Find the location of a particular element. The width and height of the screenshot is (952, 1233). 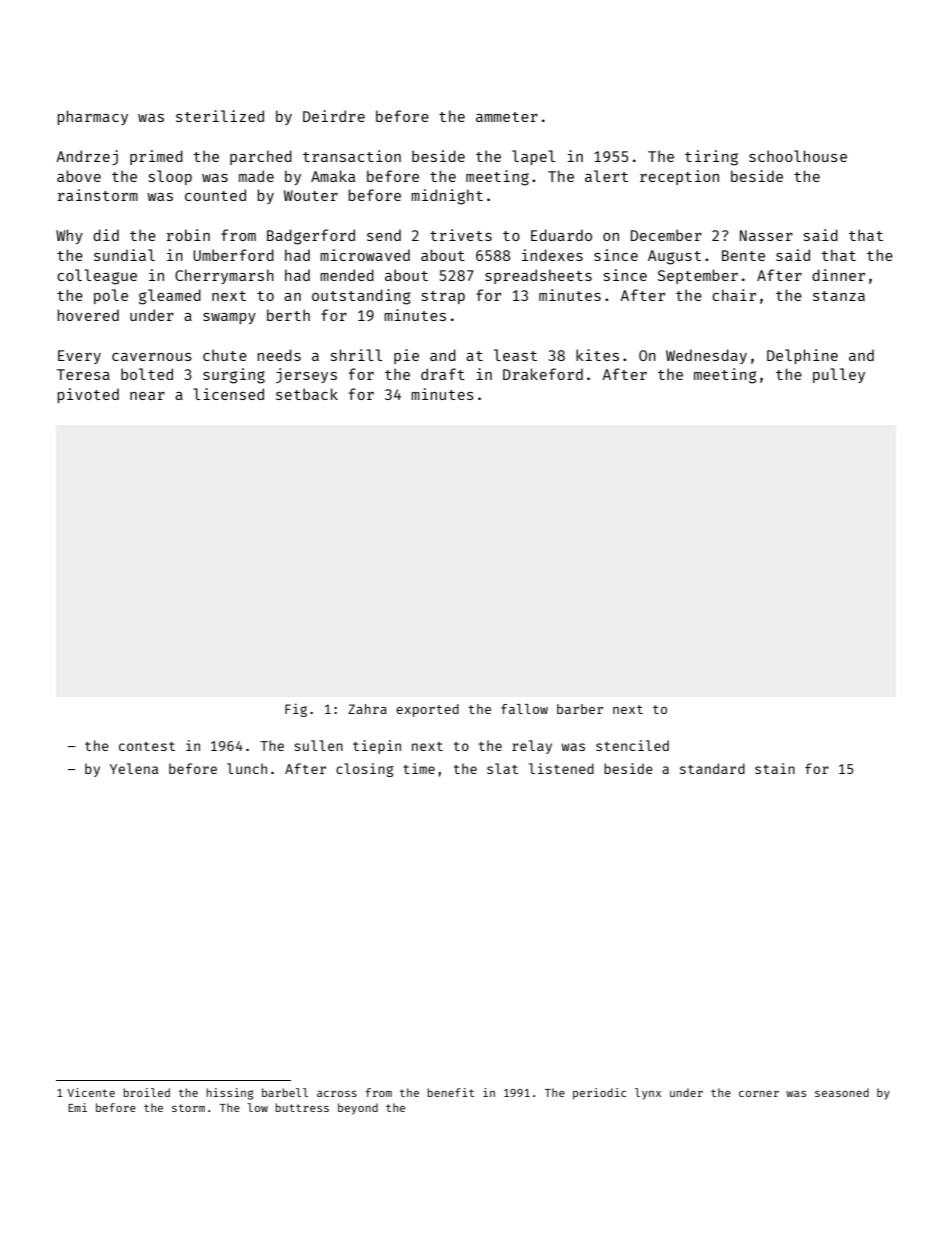

least is located at coordinates (515, 355).
